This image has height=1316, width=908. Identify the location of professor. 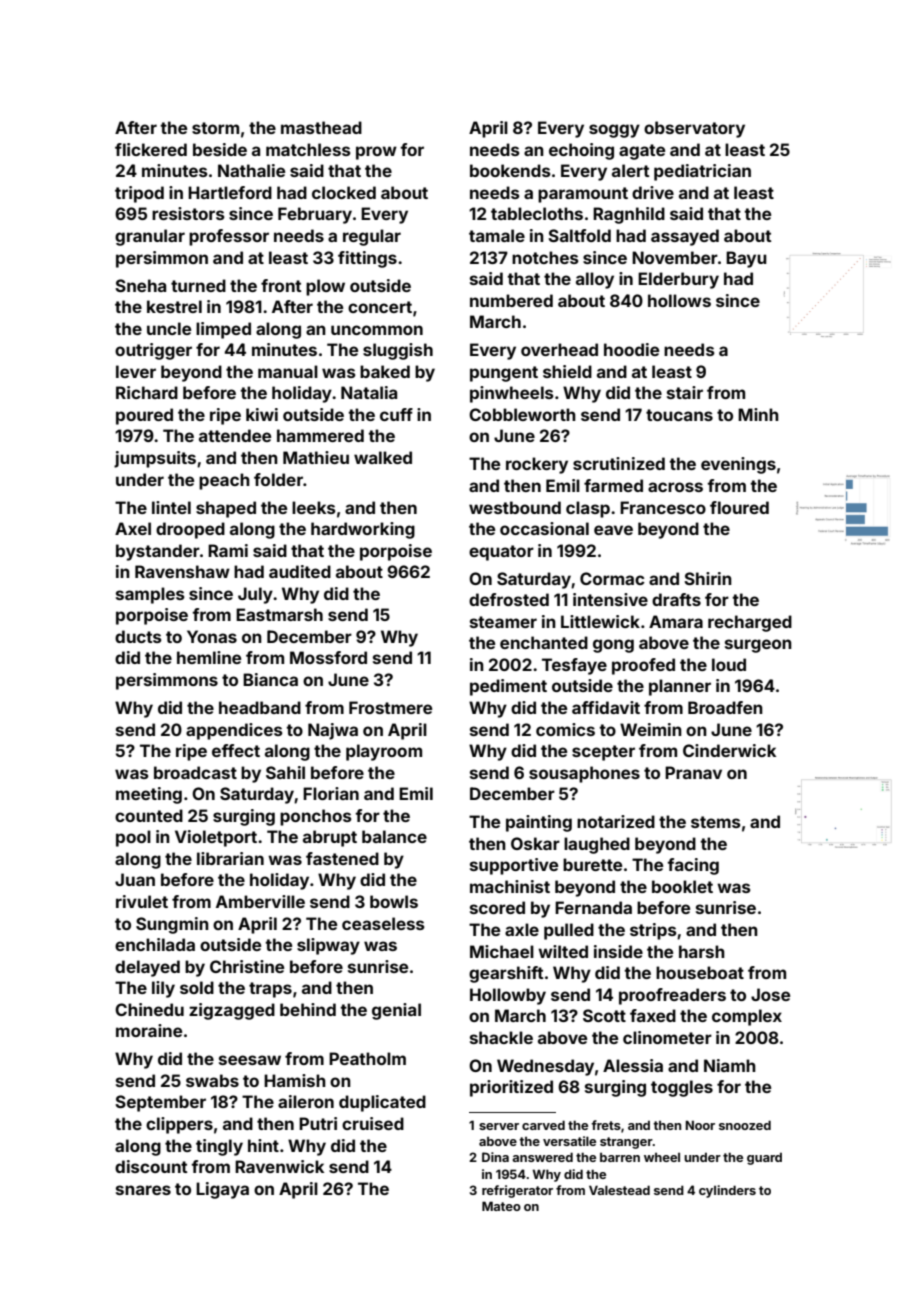
(229, 237).
